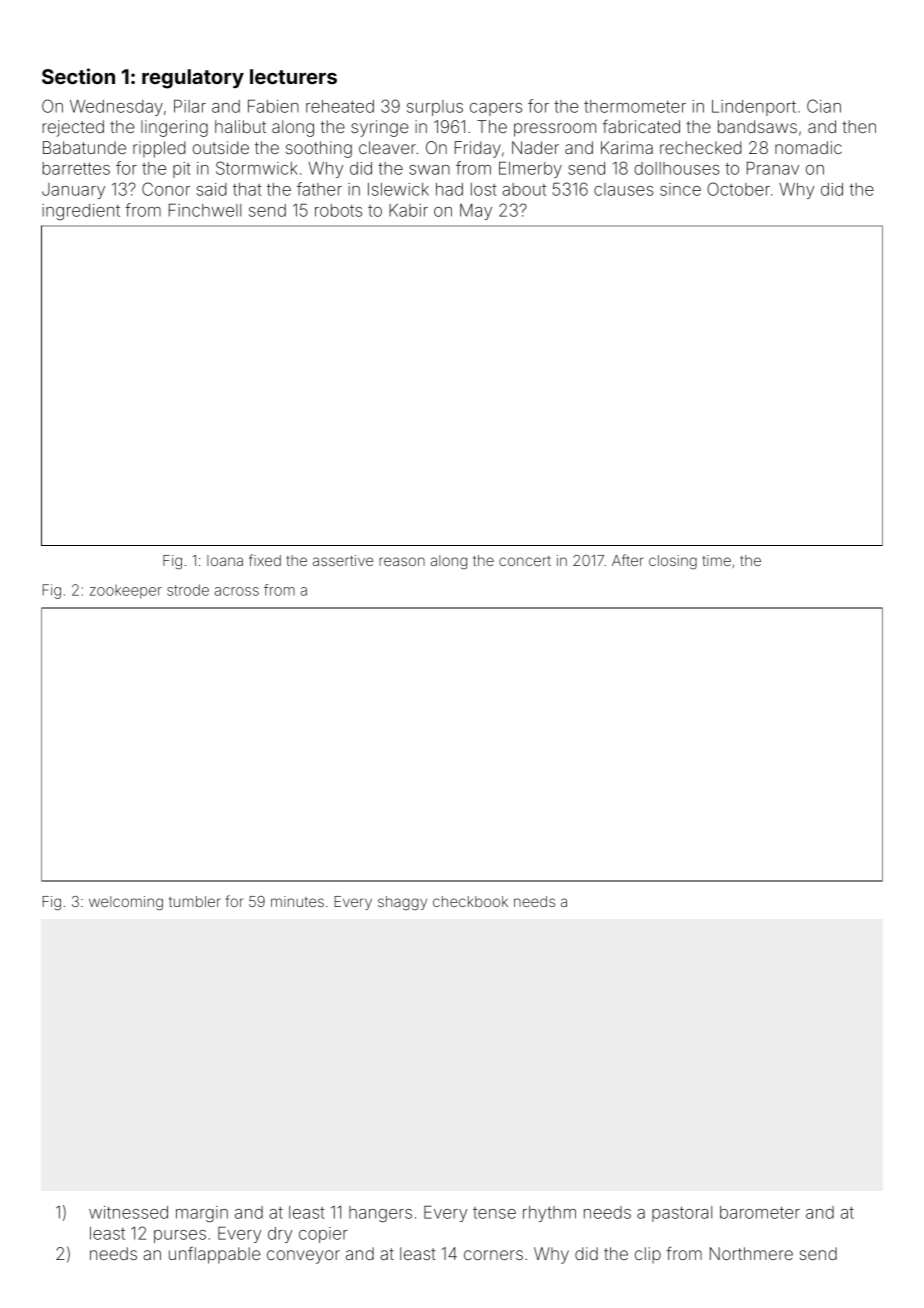 This screenshot has width=924, height=1308. I want to click on reason, so click(402, 561).
